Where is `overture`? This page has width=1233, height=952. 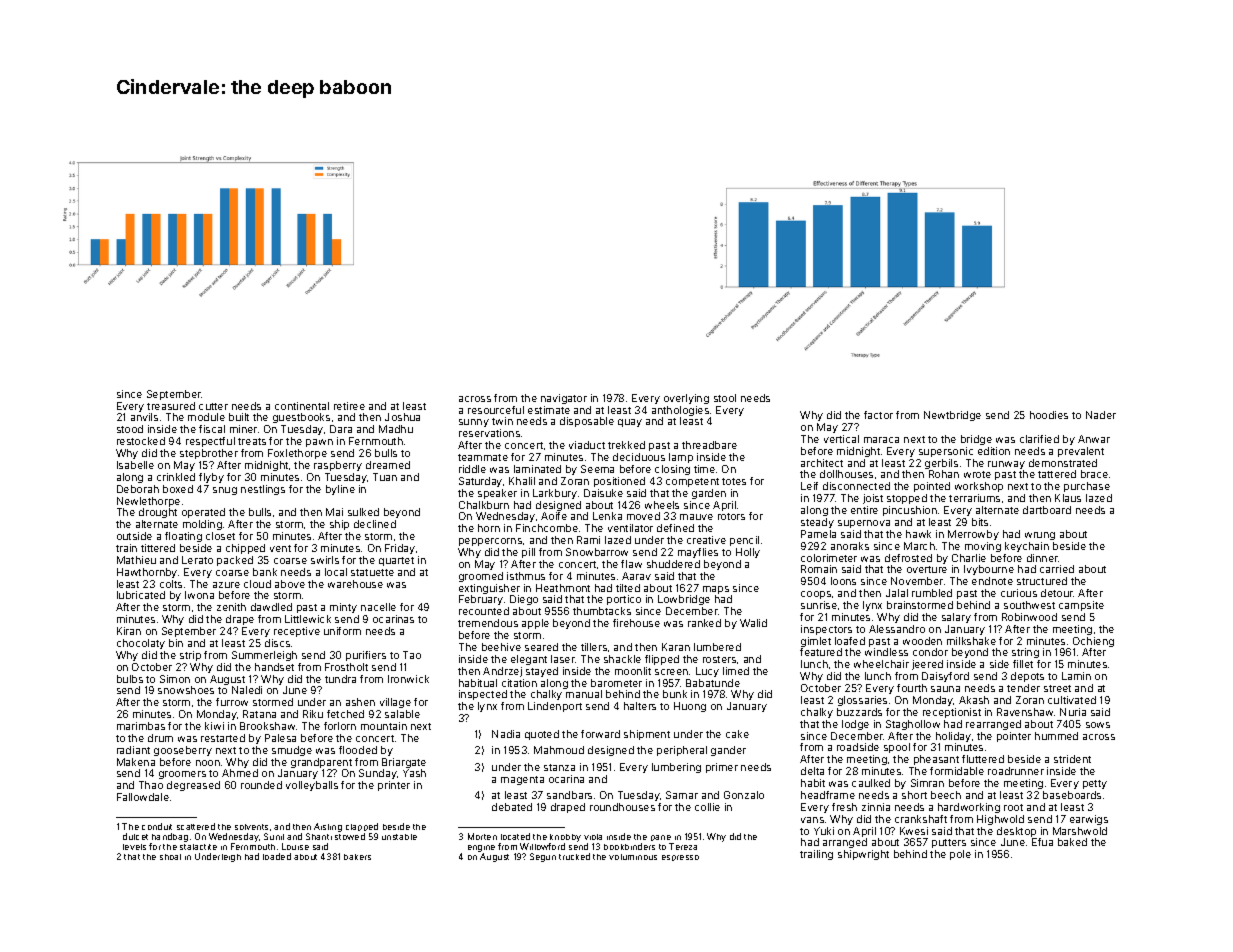 overture is located at coordinates (927, 569).
